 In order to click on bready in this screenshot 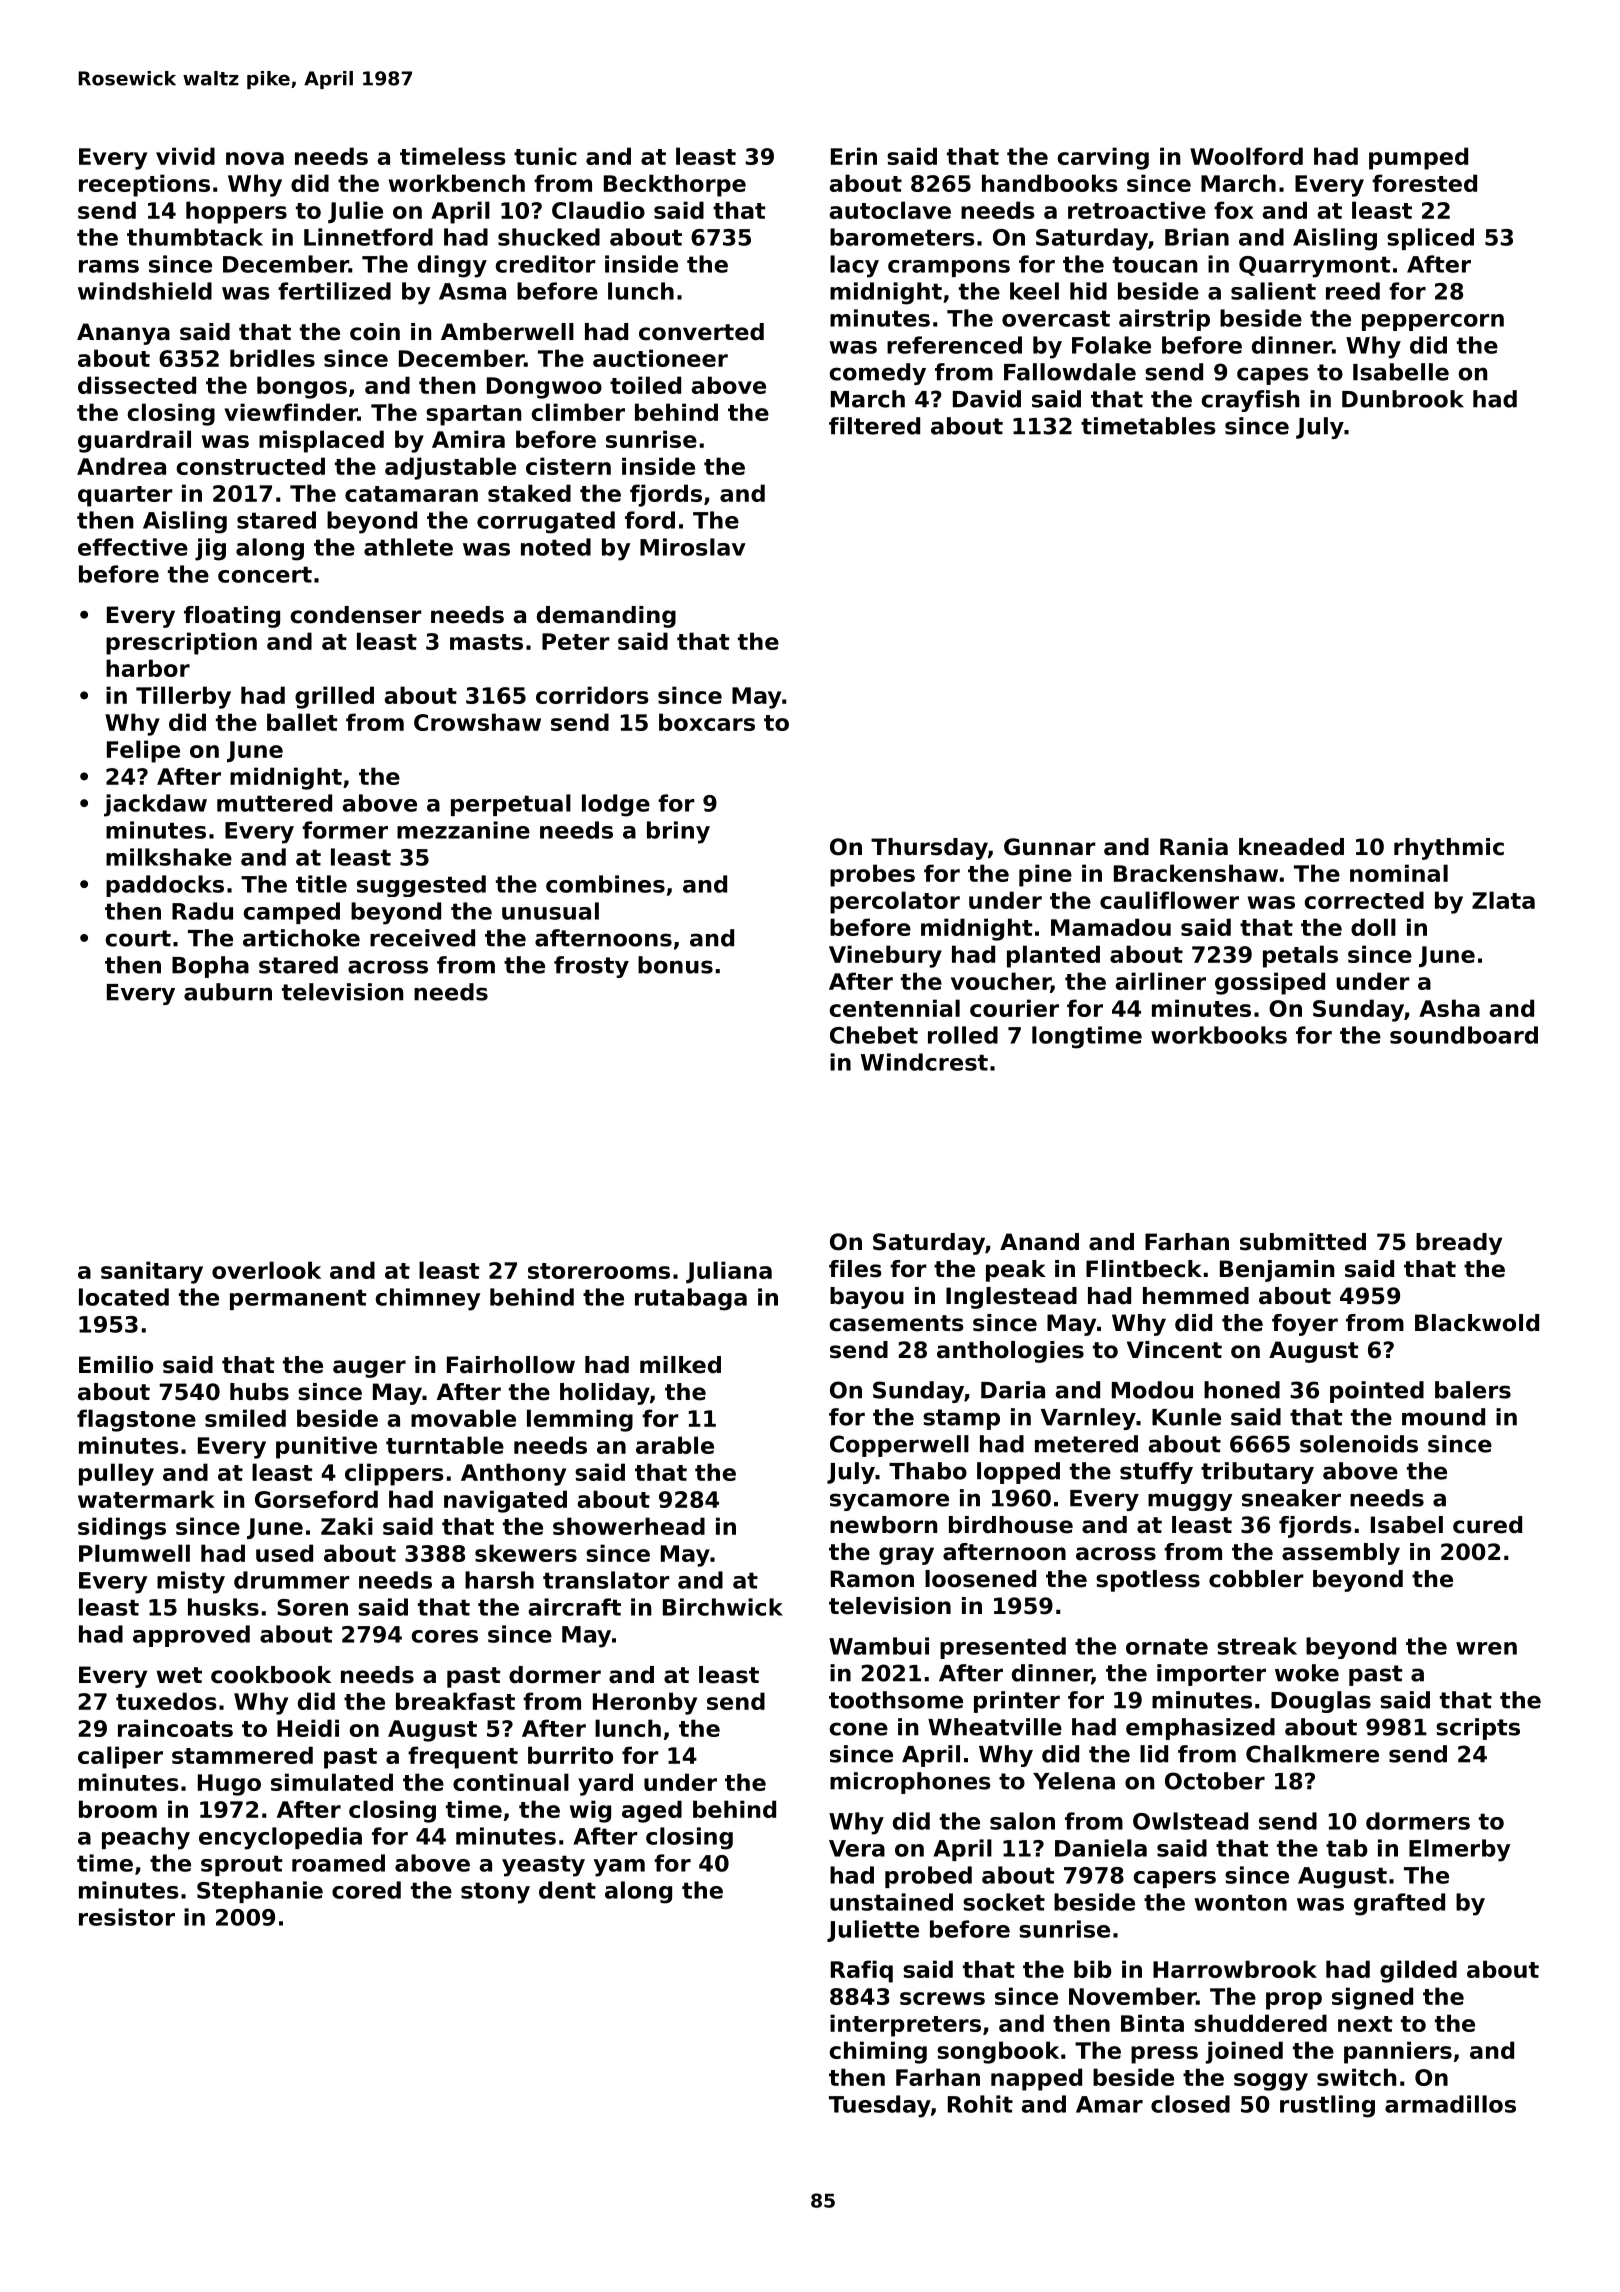, I will do `click(1459, 1244)`.
